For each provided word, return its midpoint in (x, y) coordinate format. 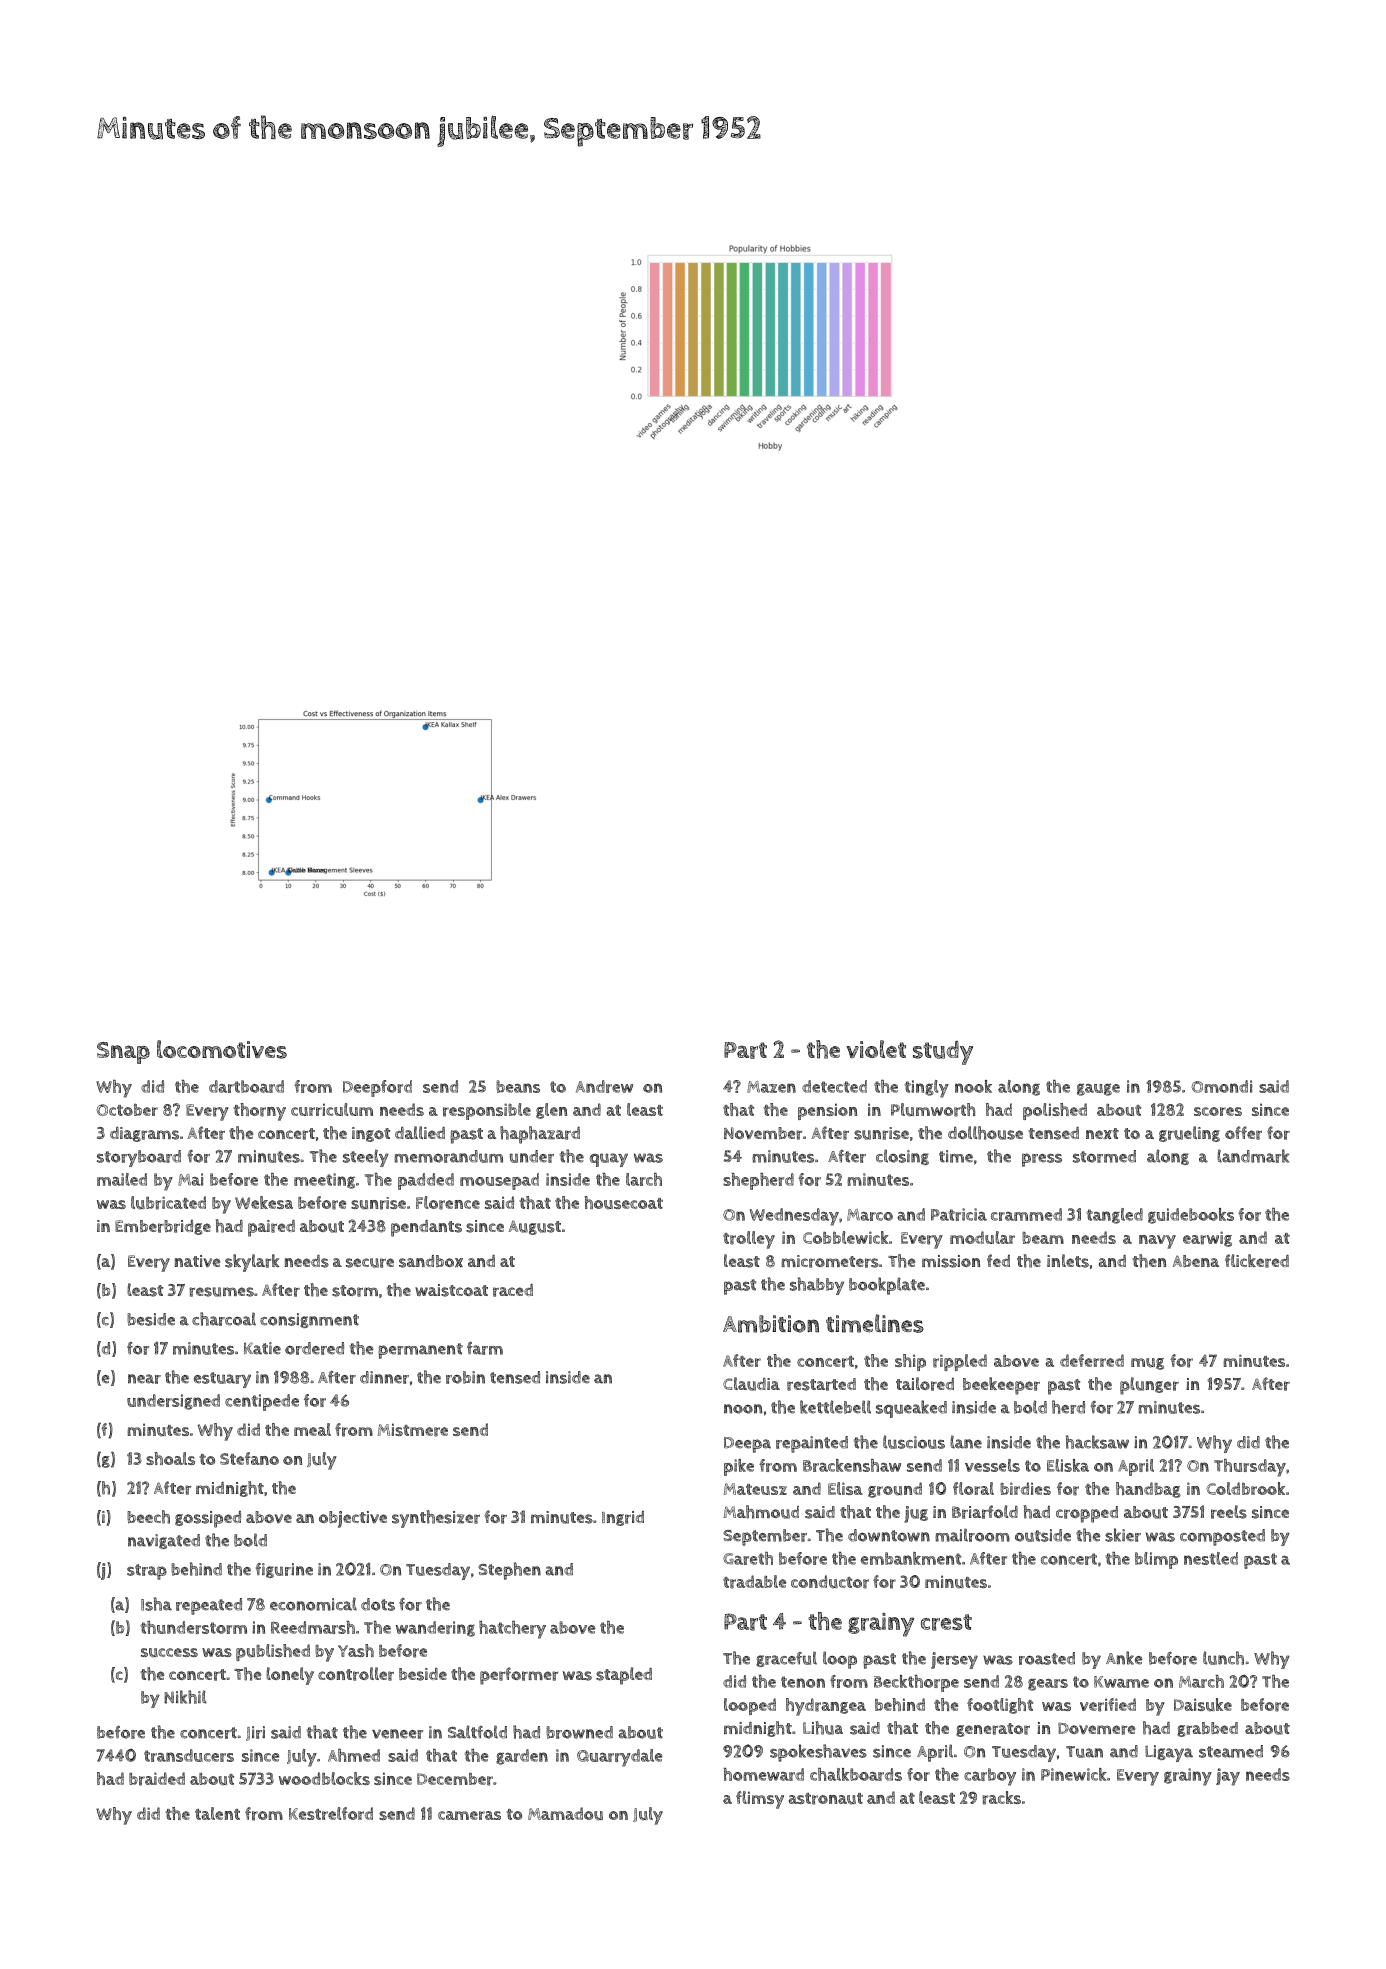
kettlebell (835, 1407)
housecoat (623, 1203)
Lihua (823, 1728)
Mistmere (413, 1430)
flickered (1257, 1261)
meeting (324, 1181)
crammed (1026, 1214)
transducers (189, 1755)
